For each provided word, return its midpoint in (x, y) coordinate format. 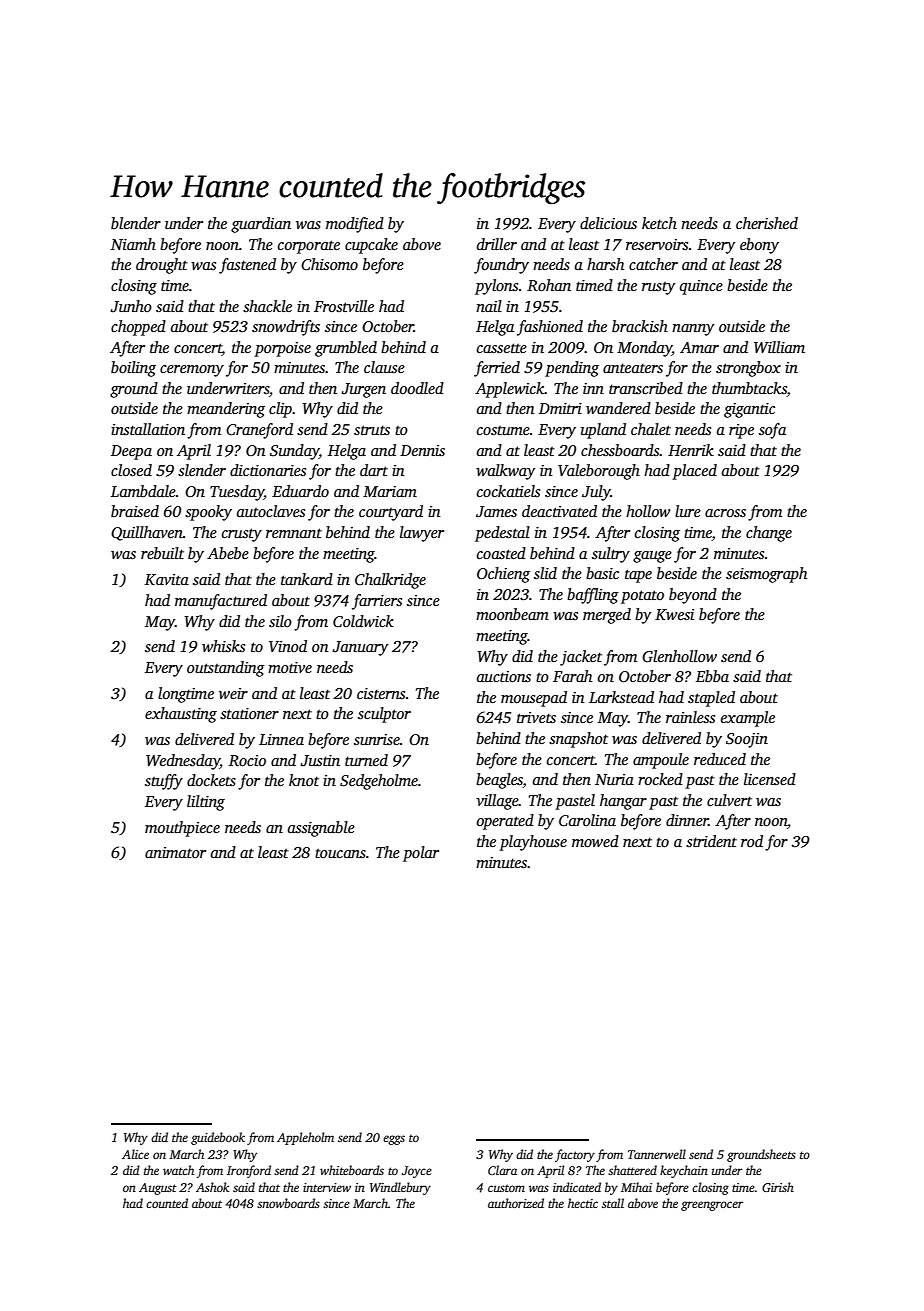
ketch (659, 223)
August (158, 1189)
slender (202, 470)
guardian (261, 225)
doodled (417, 388)
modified (355, 225)
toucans (340, 853)
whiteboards (352, 1170)
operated (505, 822)
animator (175, 852)
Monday (644, 349)
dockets (211, 780)
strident (711, 841)
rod (752, 841)
